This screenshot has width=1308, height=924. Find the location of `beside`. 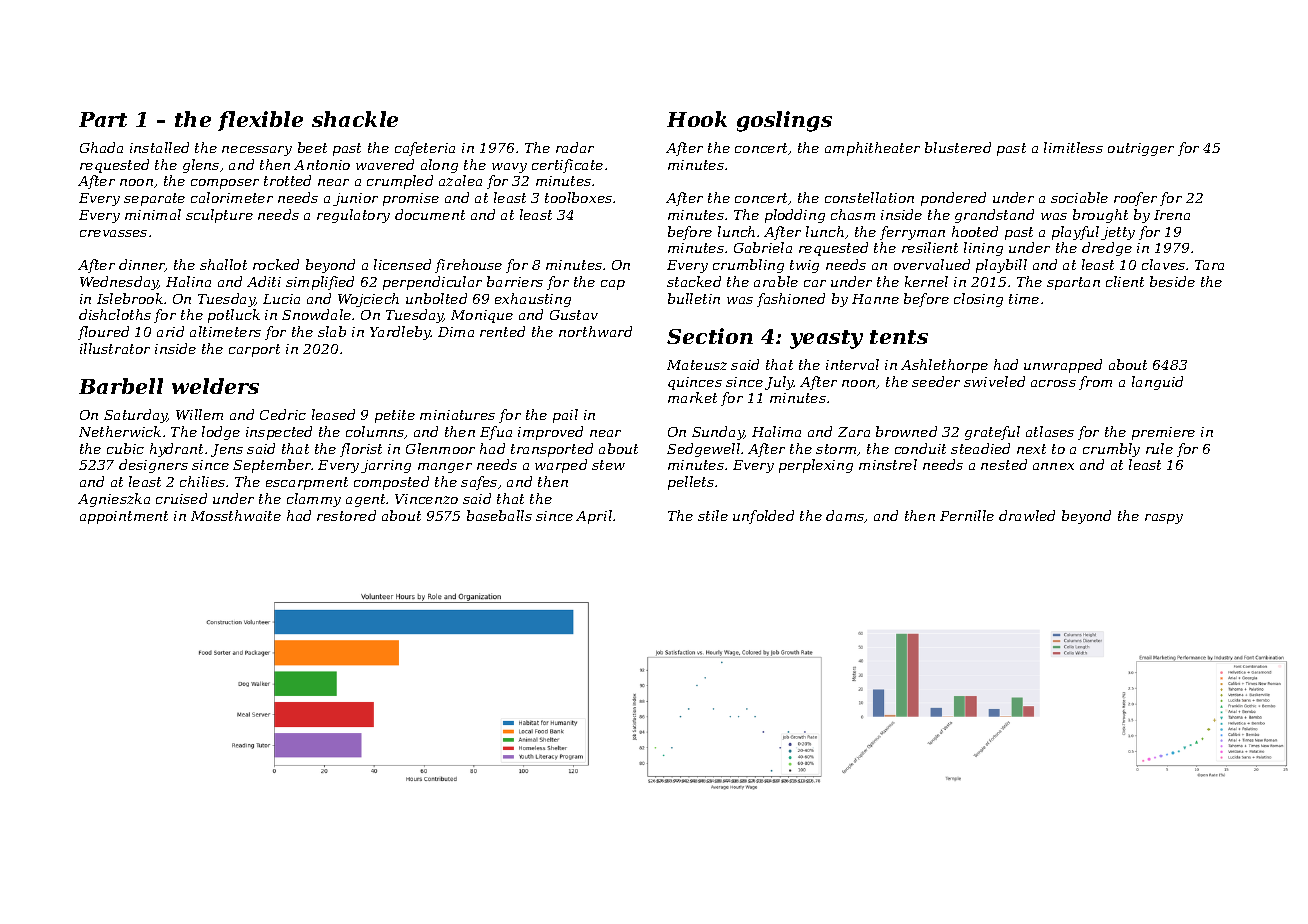

beside is located at coordinates (1172, 281).
